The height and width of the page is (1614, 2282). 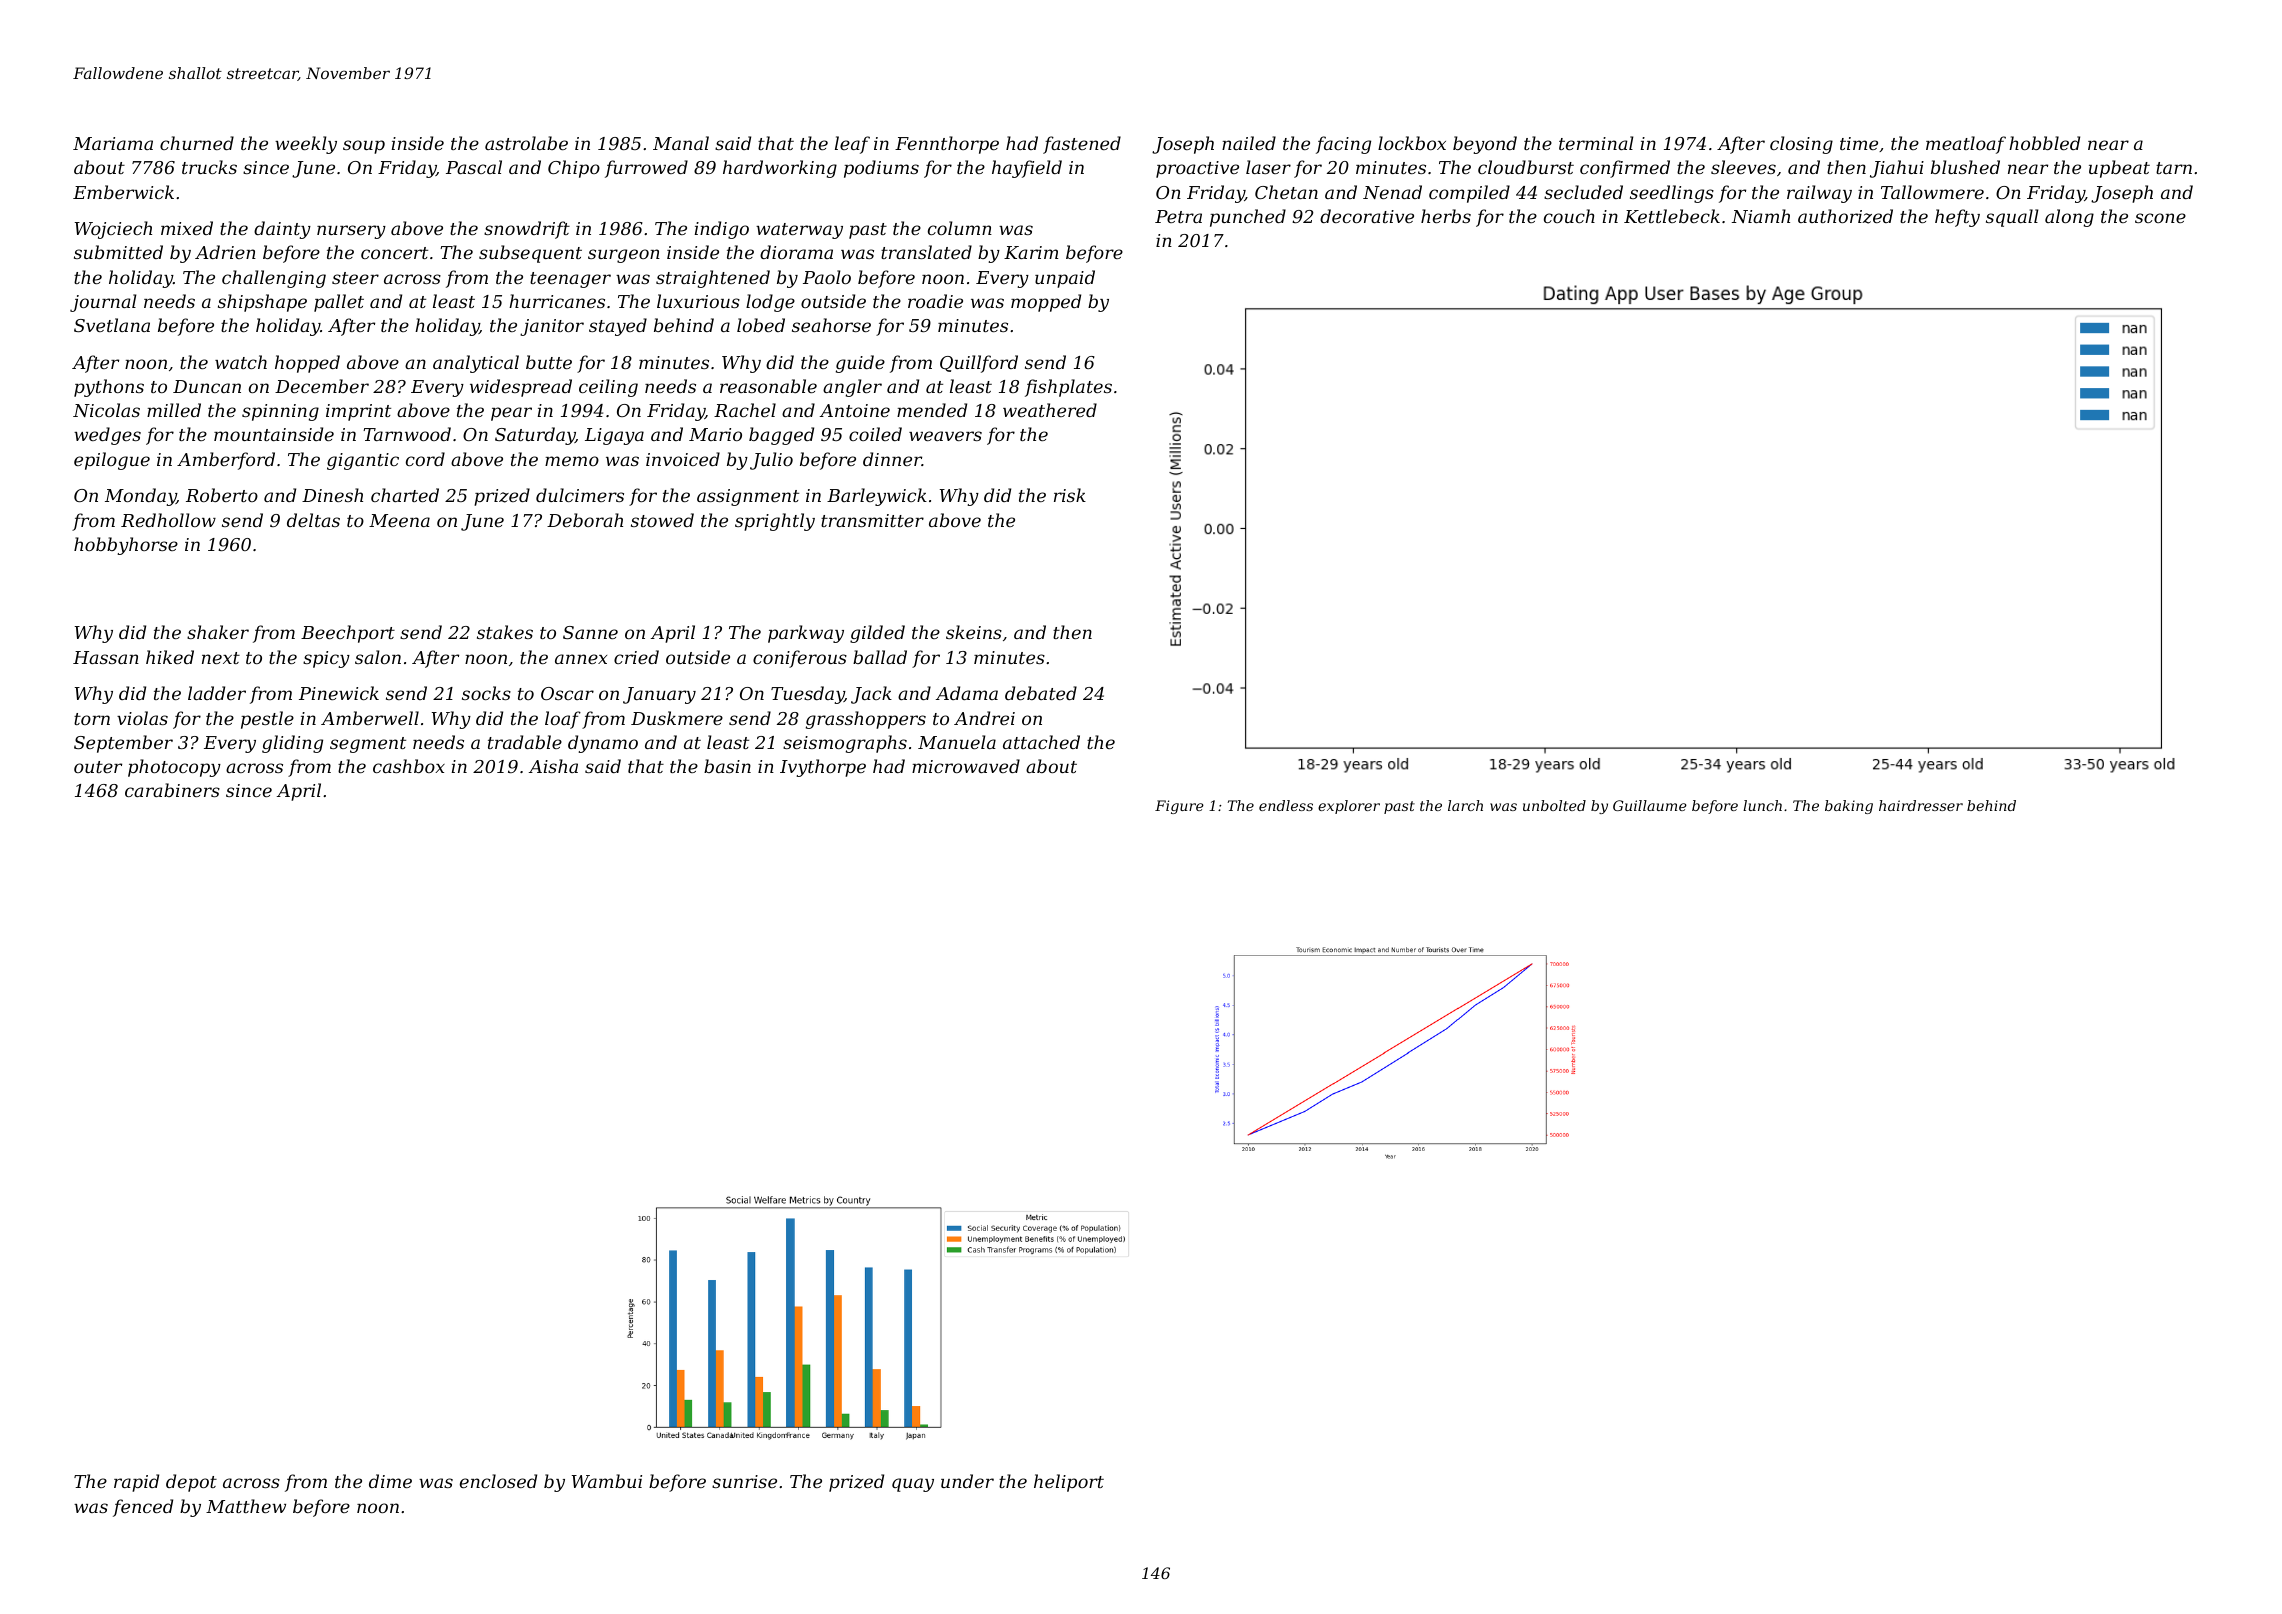 What do you see at coordinates (860, 364) in the page?
I see `guide` at bounding box center [860, 364].
